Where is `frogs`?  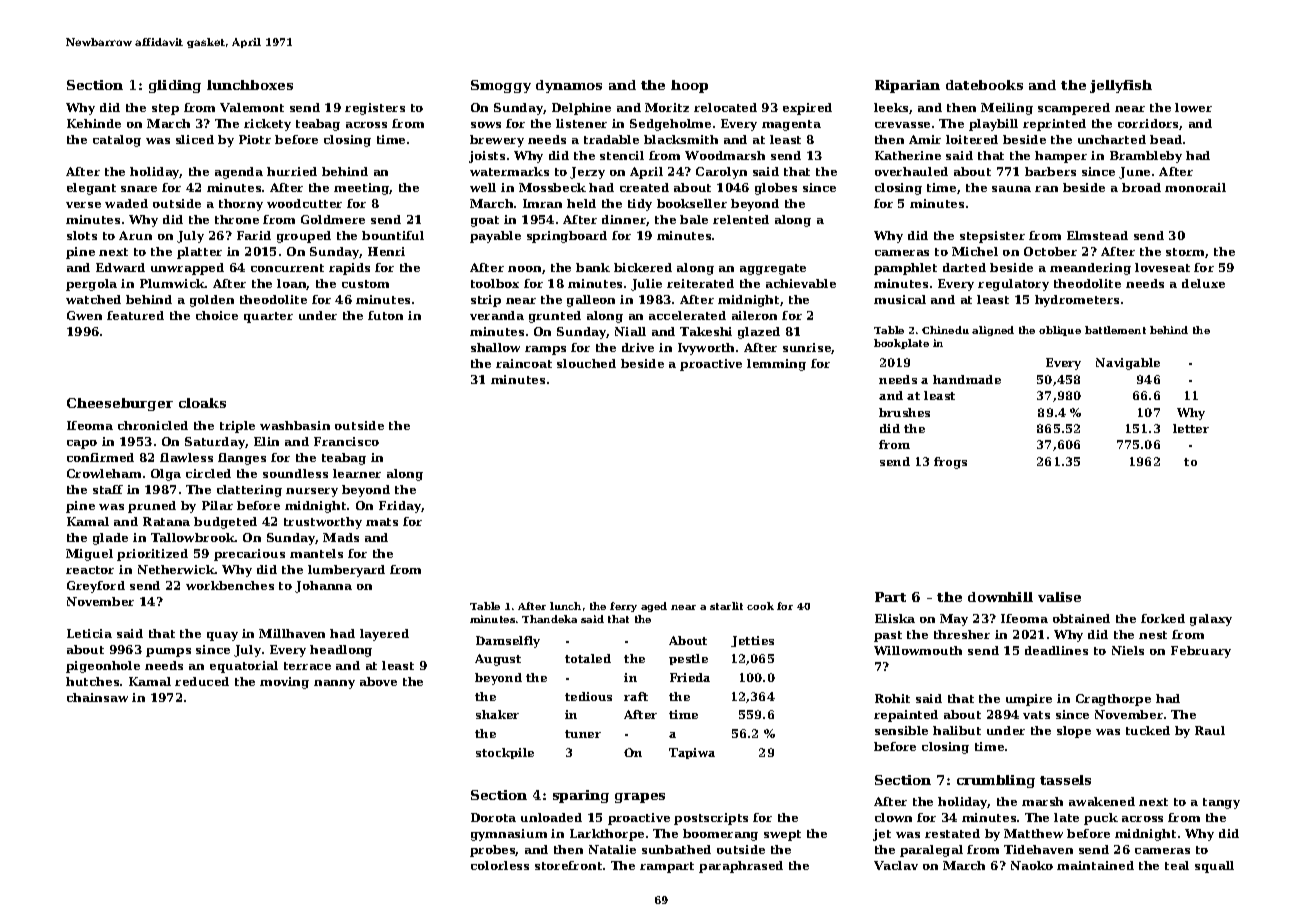 frogs is located at coordinates (950, 463).
